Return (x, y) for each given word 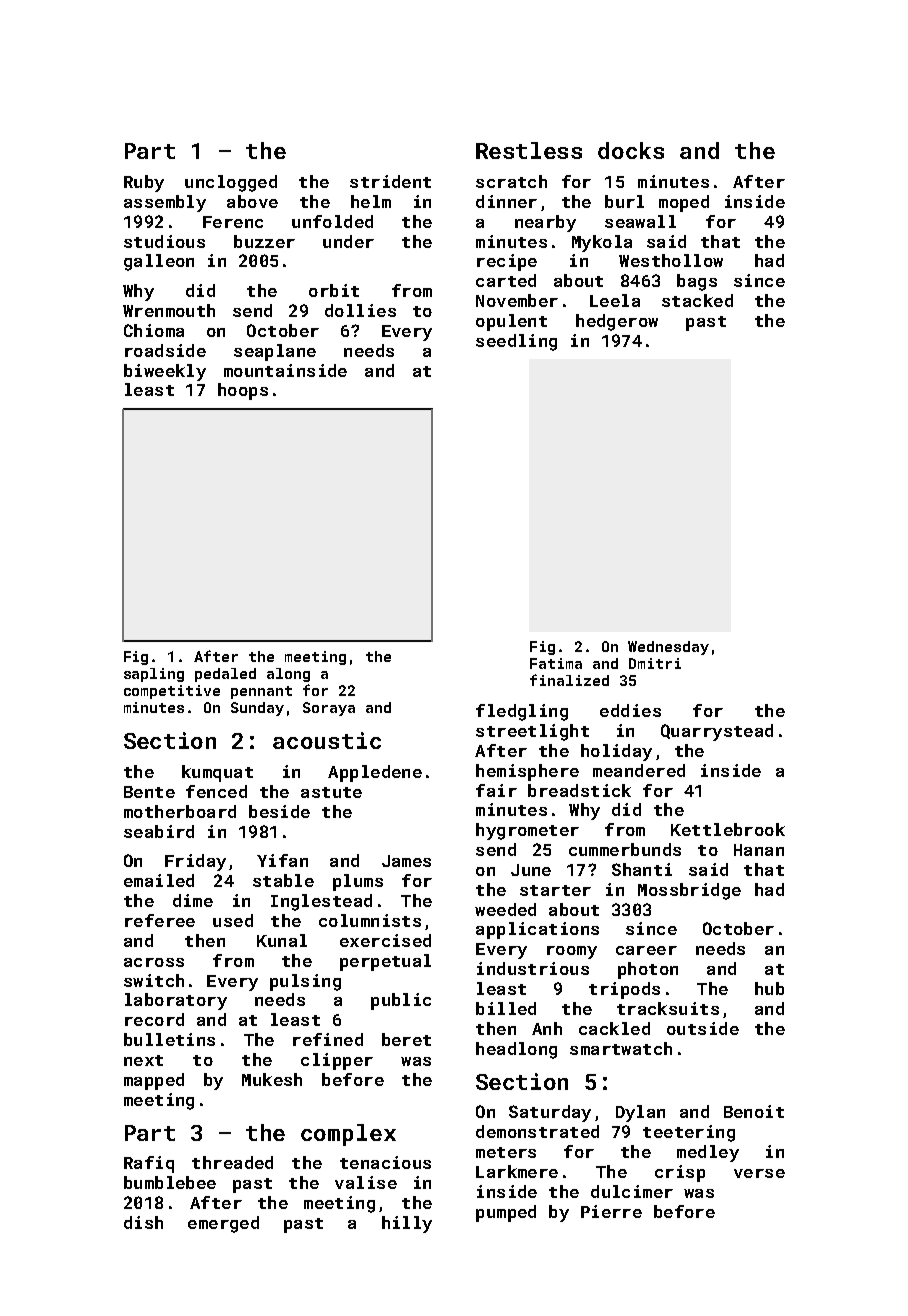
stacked (697, 300)
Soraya (329, 709)
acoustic (327, 740)
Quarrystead (717, 732)
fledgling (522, 712)
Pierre (611, 1211)
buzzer (264, 241)
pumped (506, 1213)
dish (143, 1222)
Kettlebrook (728, 829)
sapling (154, 675)
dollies (360, 310)
